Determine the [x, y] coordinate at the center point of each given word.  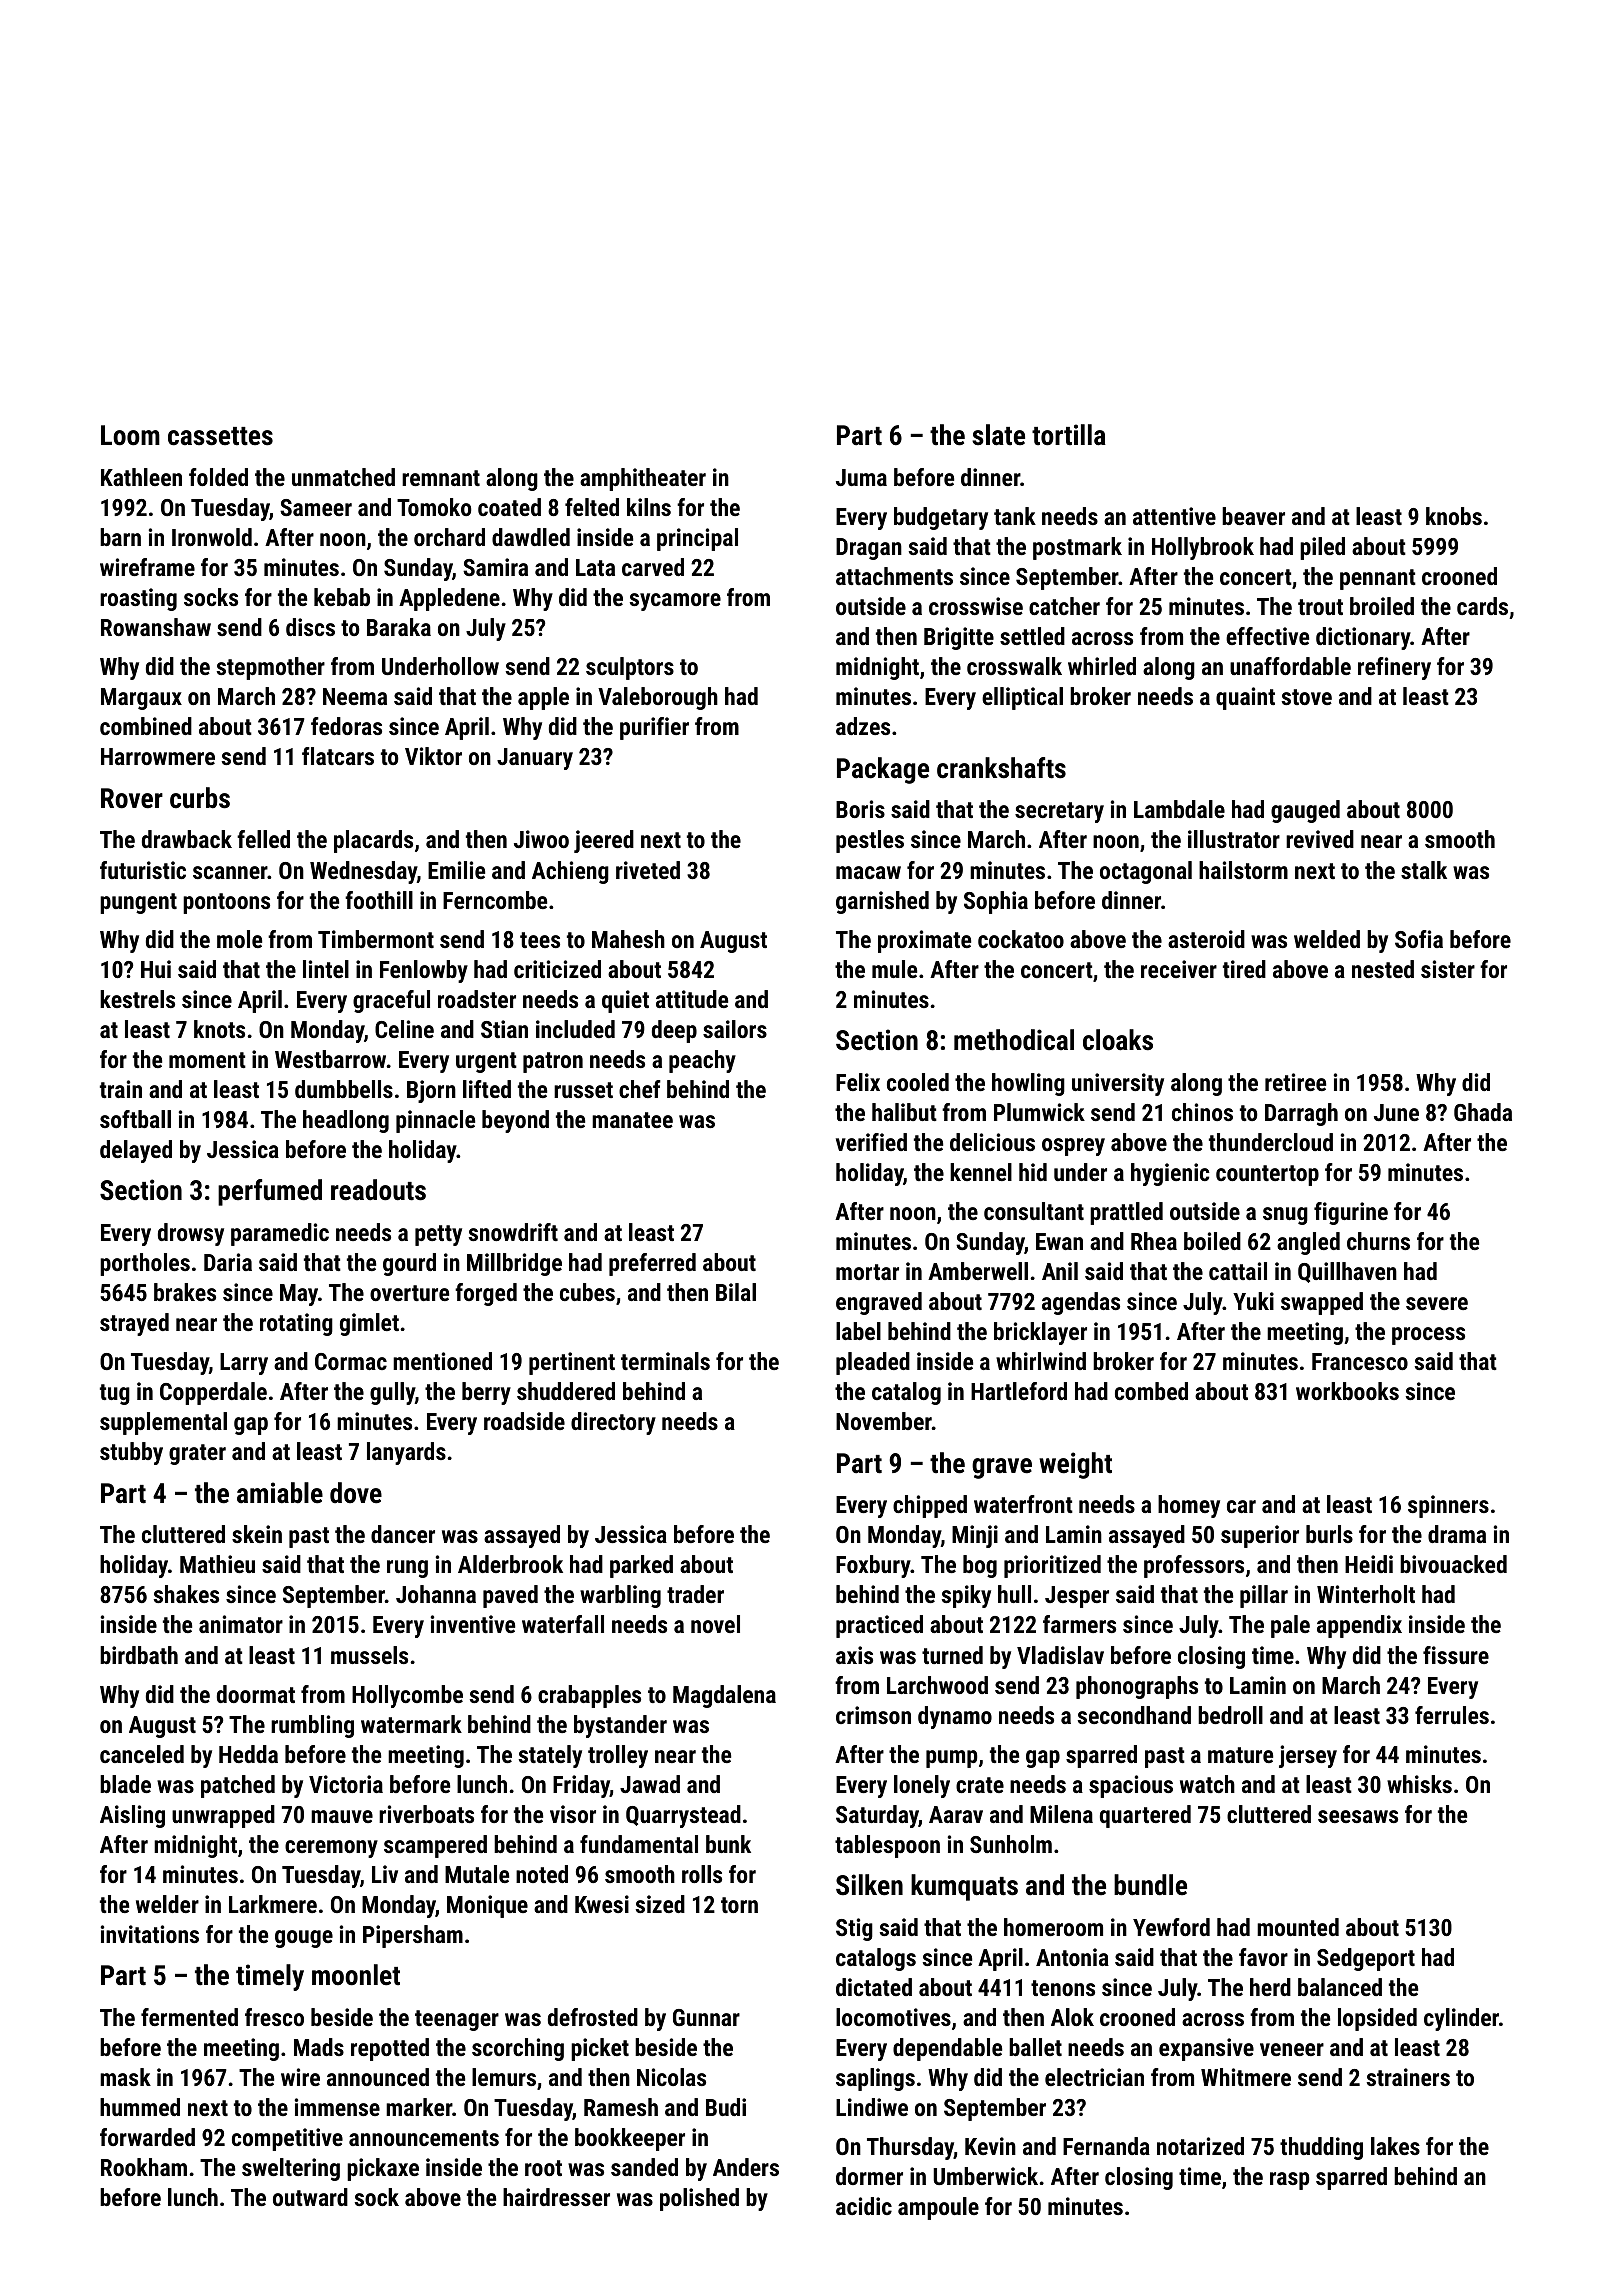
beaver [1253, 516]
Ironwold [212, 537]
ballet [1035, 2047]
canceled [142, 1754]
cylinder [1461, 2019]
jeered [604, 841]
